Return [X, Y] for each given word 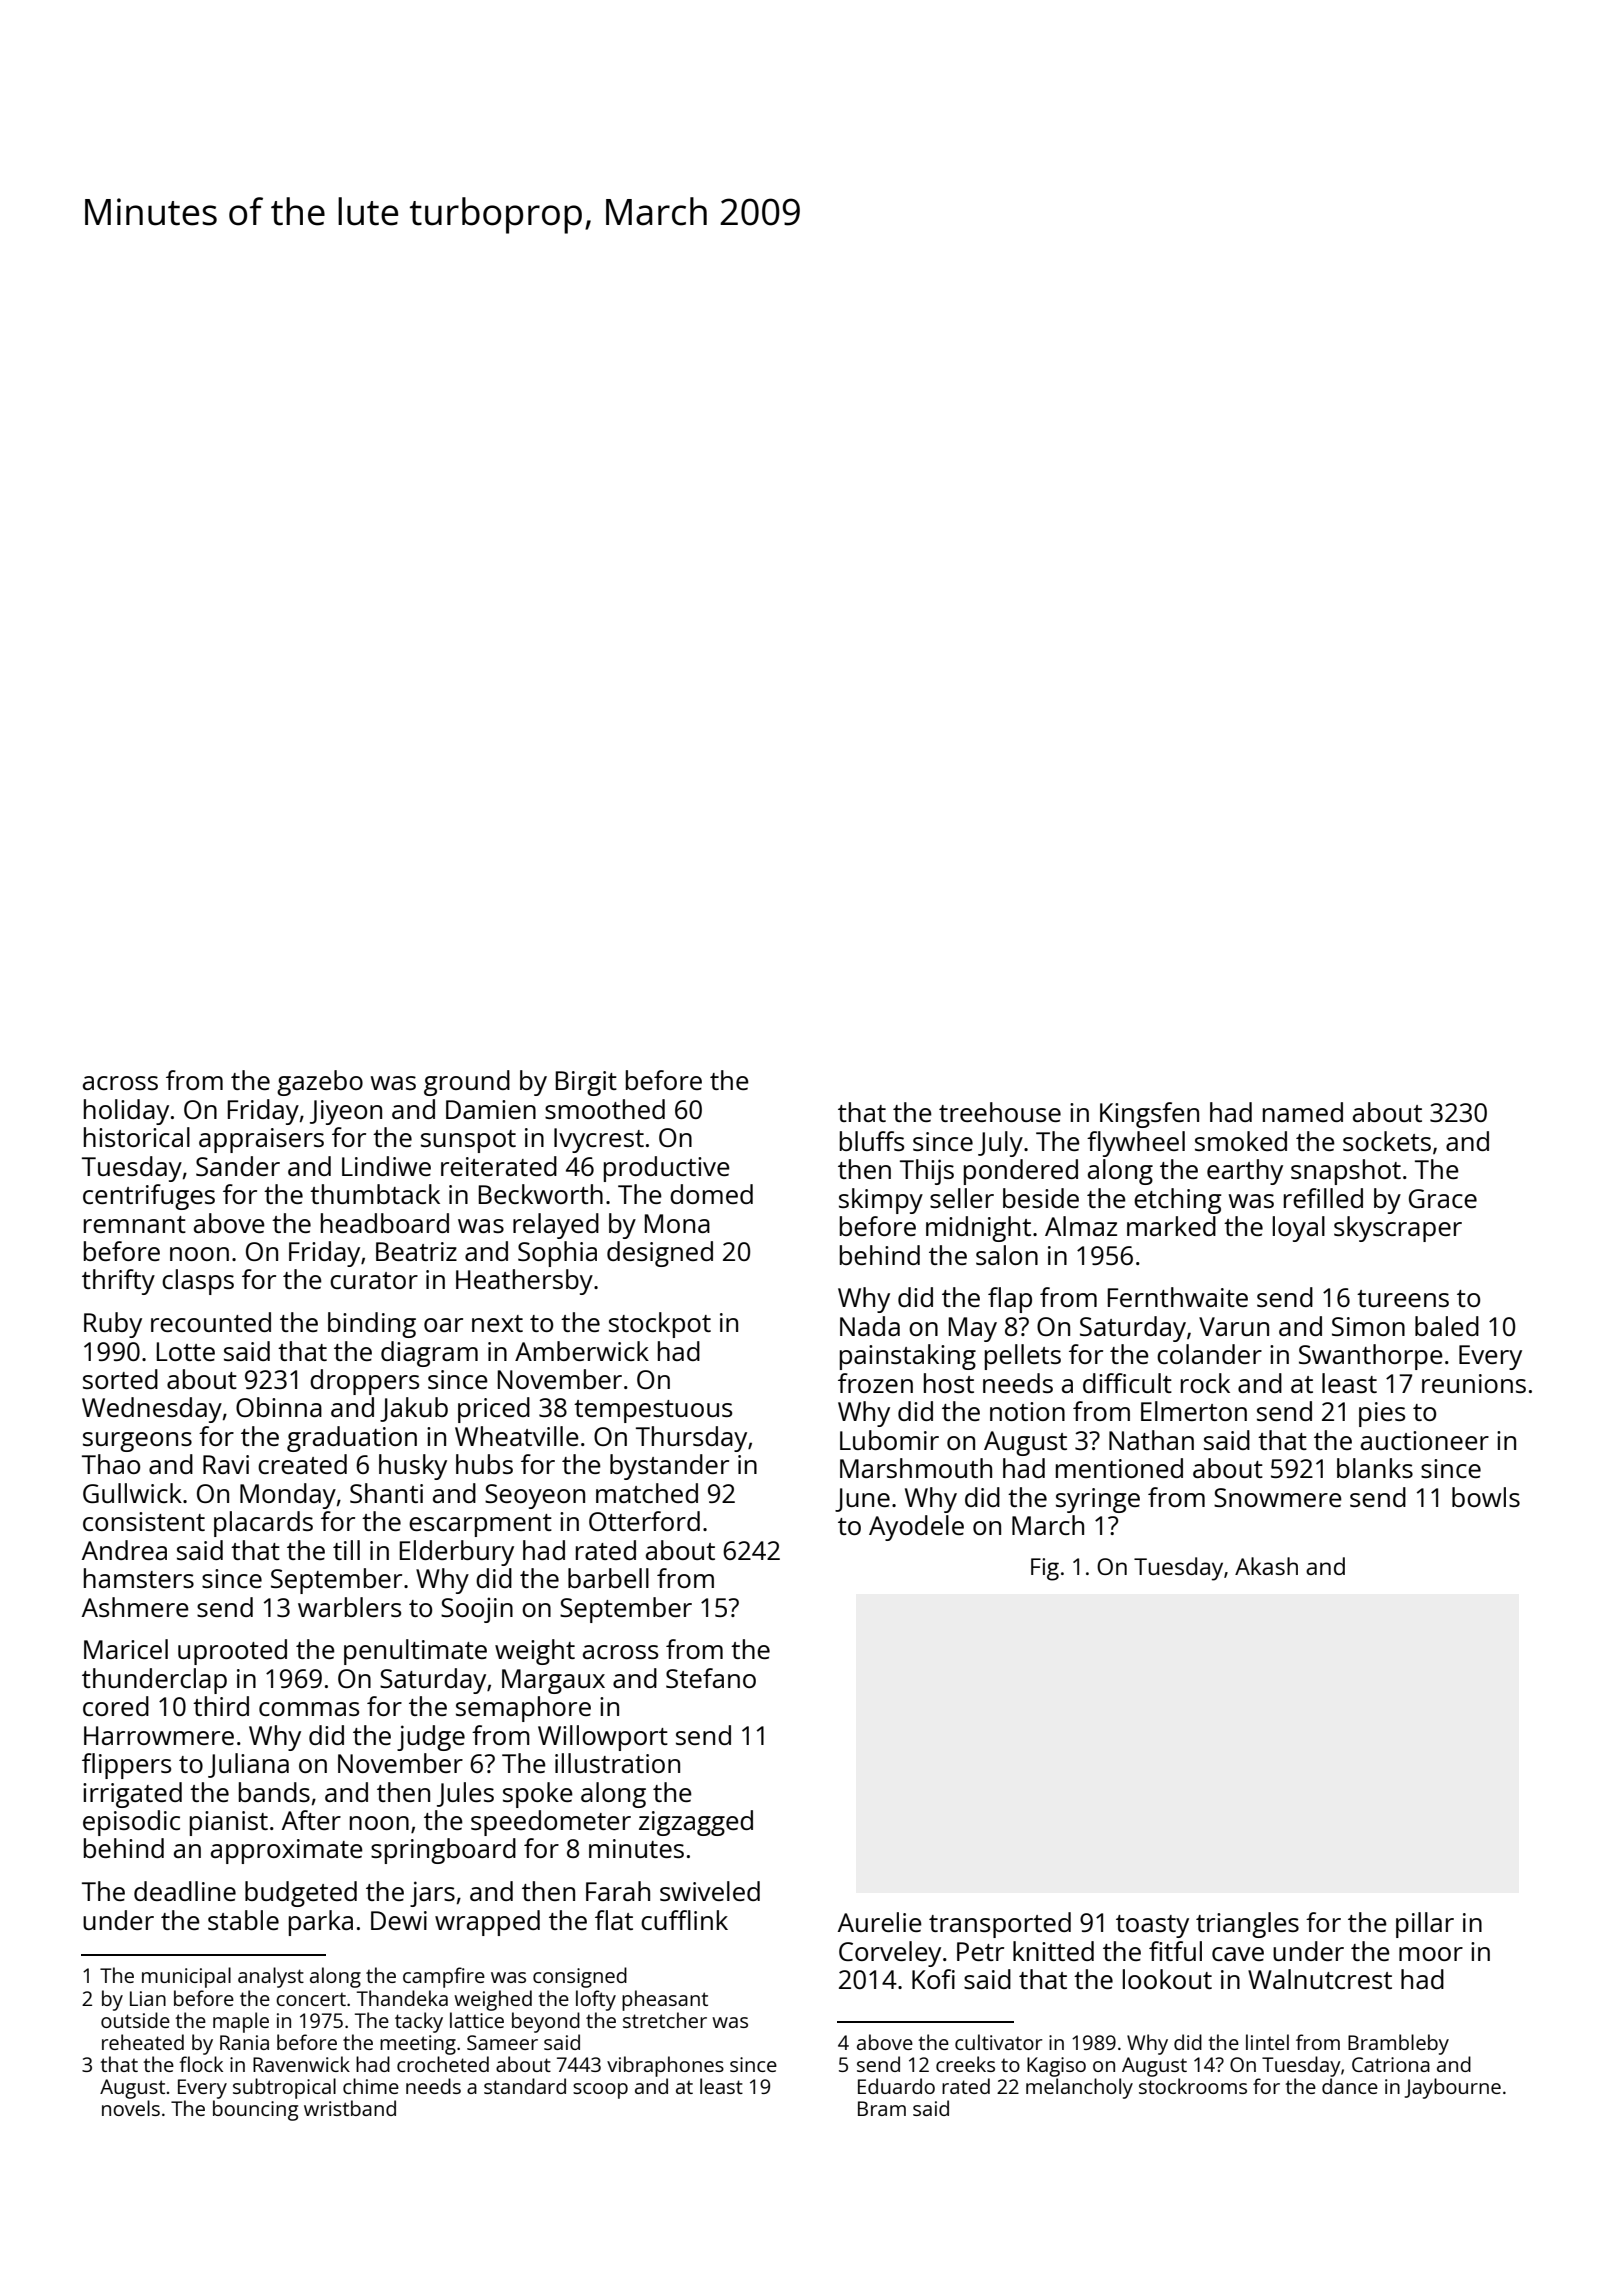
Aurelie [880, 1922]
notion [1027, 1411]
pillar [1425, 1925]
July [1000, 1144]
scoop [600, 2091]
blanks [1375, 1468]
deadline [185, 1891]
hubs [484, 1464]
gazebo [320, 1083]
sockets [1387, 1141]
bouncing [255, 2110]
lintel [1267, 2042]
